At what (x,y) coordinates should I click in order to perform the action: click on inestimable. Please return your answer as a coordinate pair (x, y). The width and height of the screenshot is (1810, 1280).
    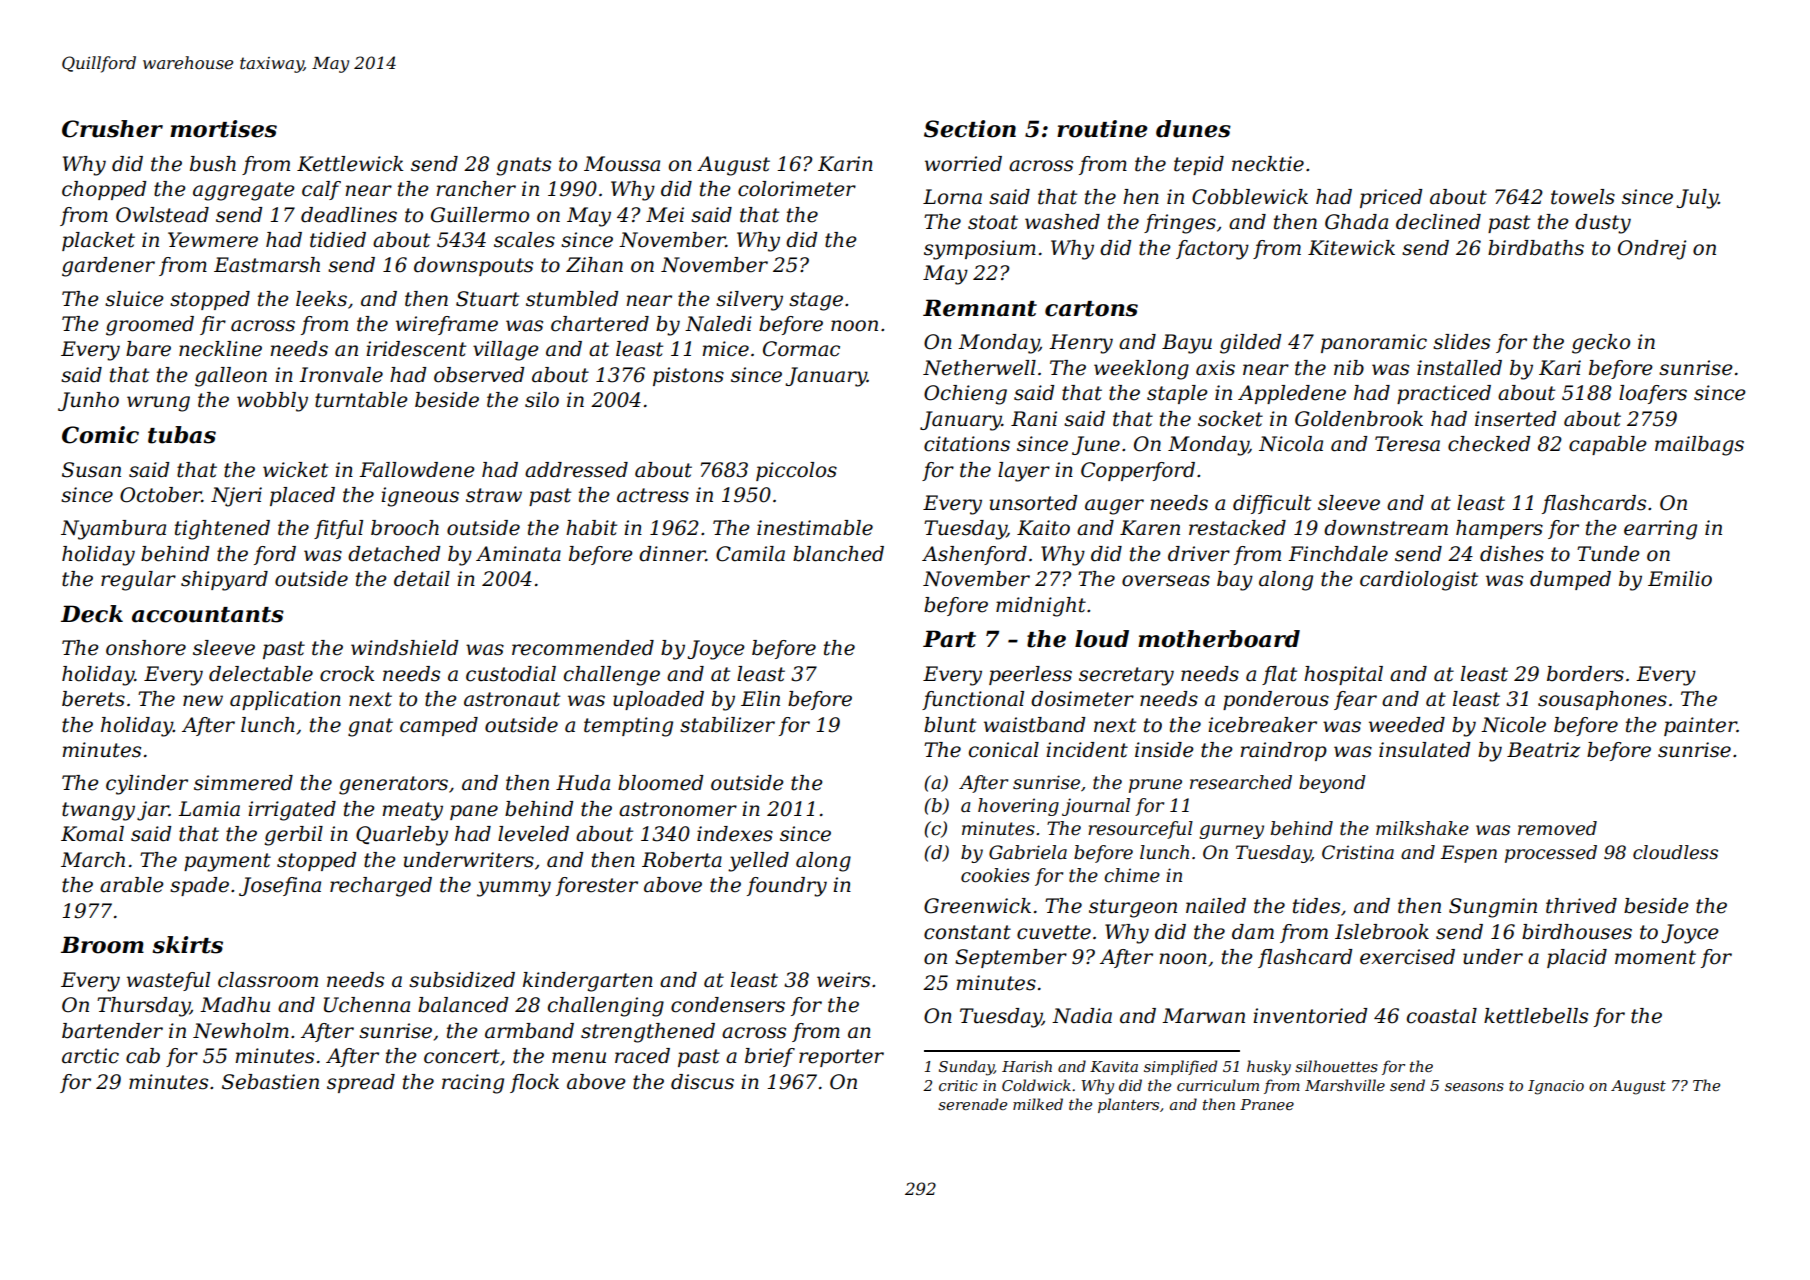
    Looking at the image, I should click on (815, 528).
